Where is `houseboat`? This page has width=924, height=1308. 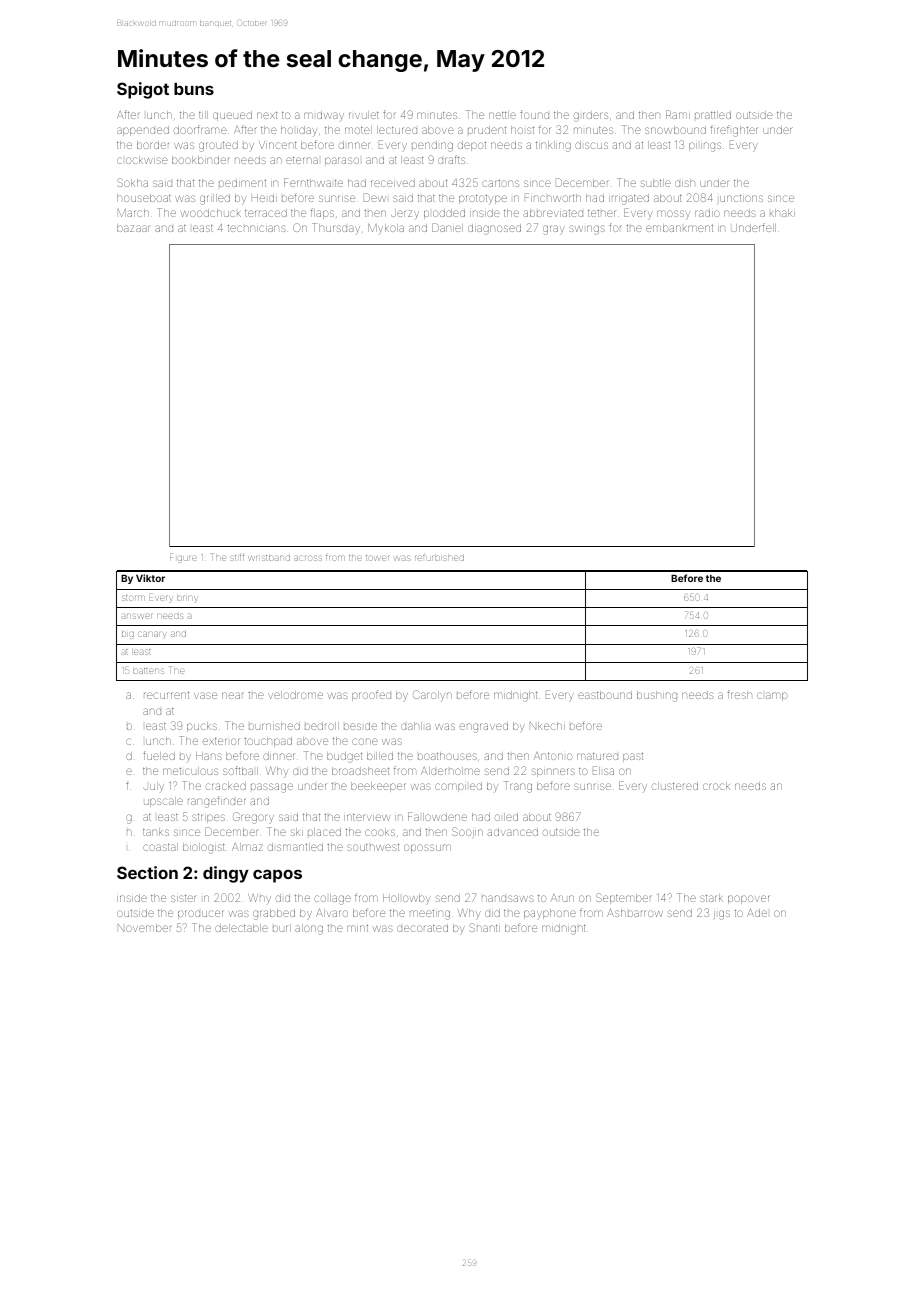
houseboat is located at coordinates (144, 198).
